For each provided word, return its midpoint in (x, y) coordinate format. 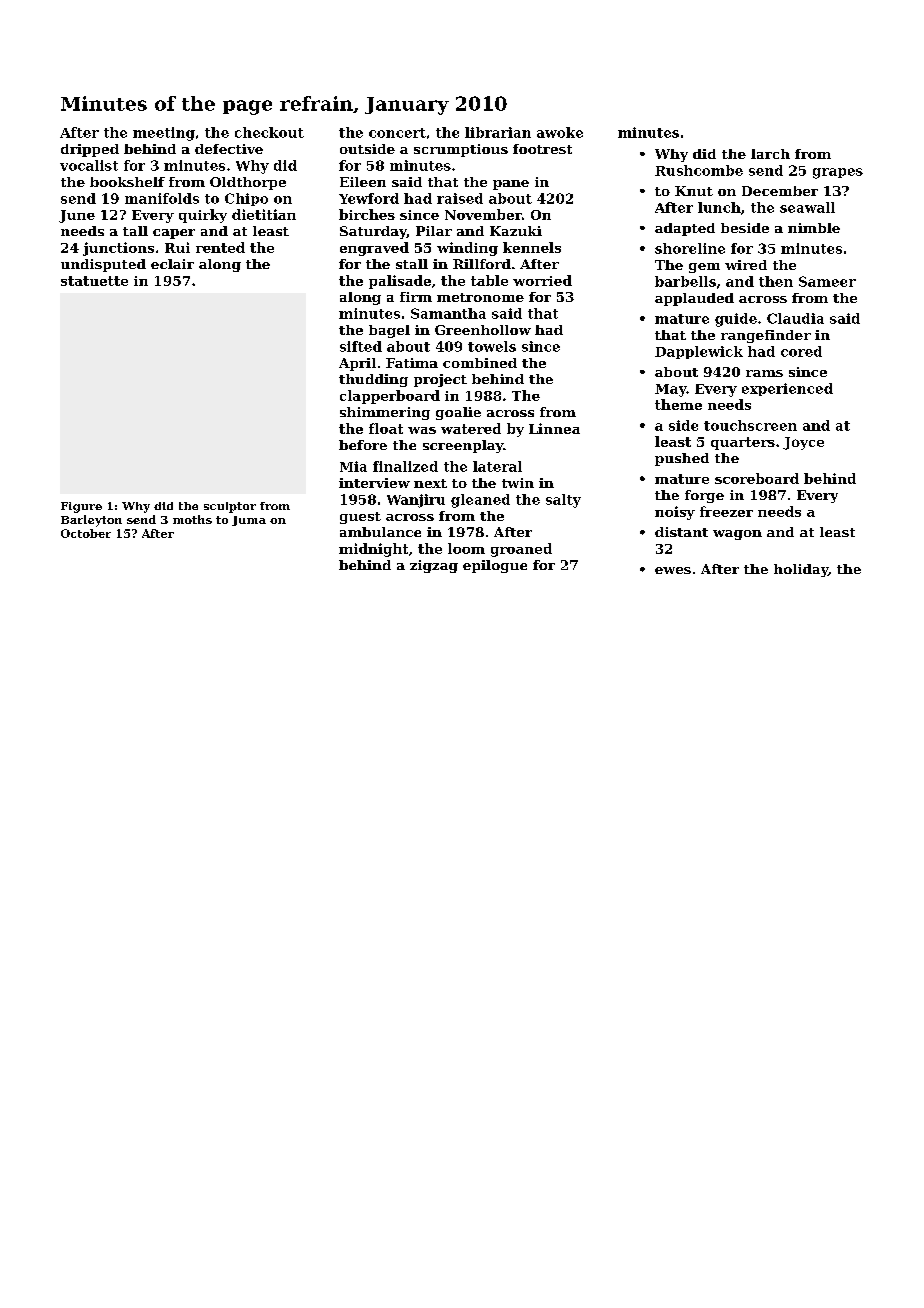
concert (397, 133)
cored (801, 351)
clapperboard (390, 397)
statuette (94, 281)
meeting (164, 134)
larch (770, 154)
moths (192, 519)
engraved (374, 249)
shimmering (385, 413)
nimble (814, 228)
